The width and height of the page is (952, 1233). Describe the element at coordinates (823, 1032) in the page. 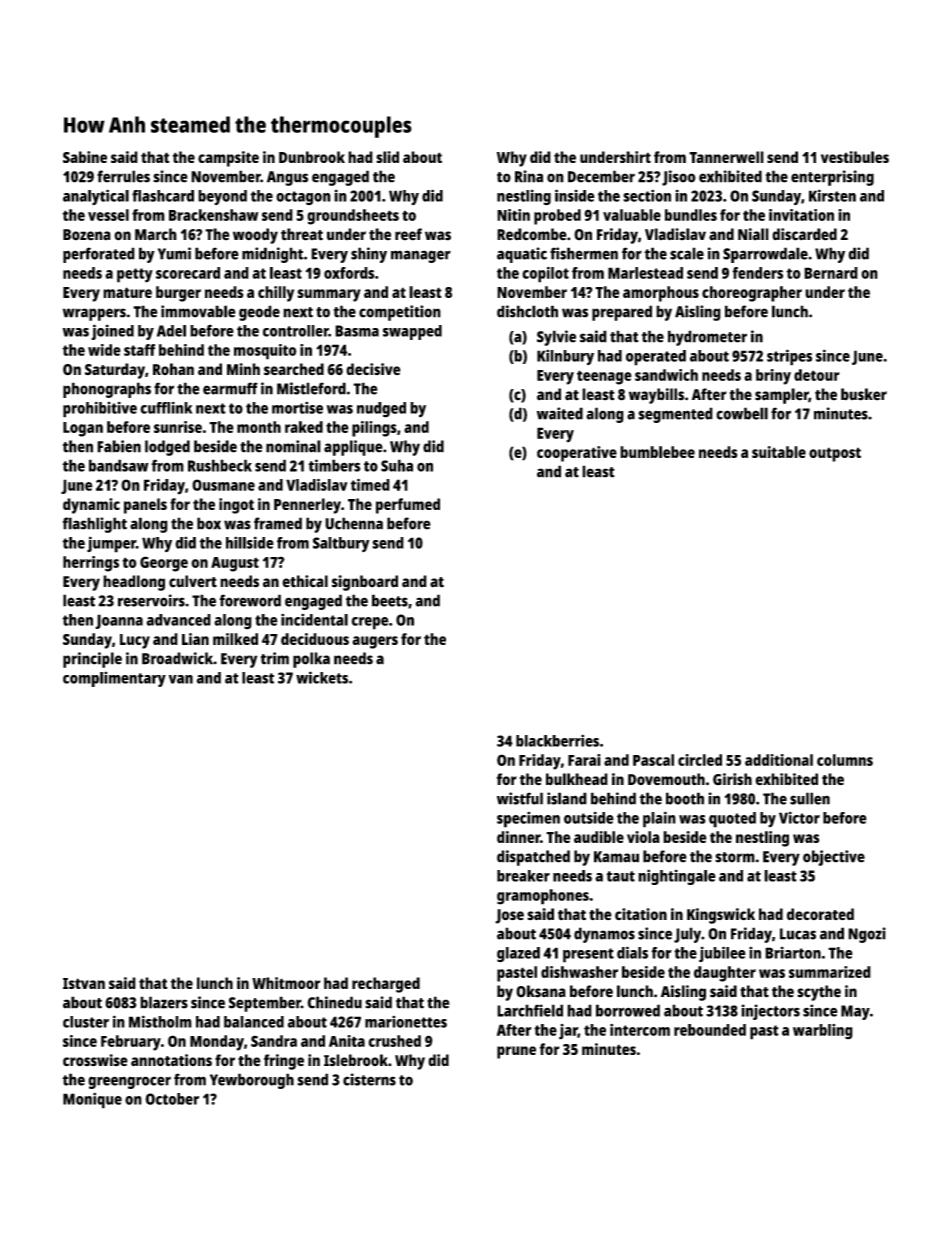

I see `warbling` at that location.
